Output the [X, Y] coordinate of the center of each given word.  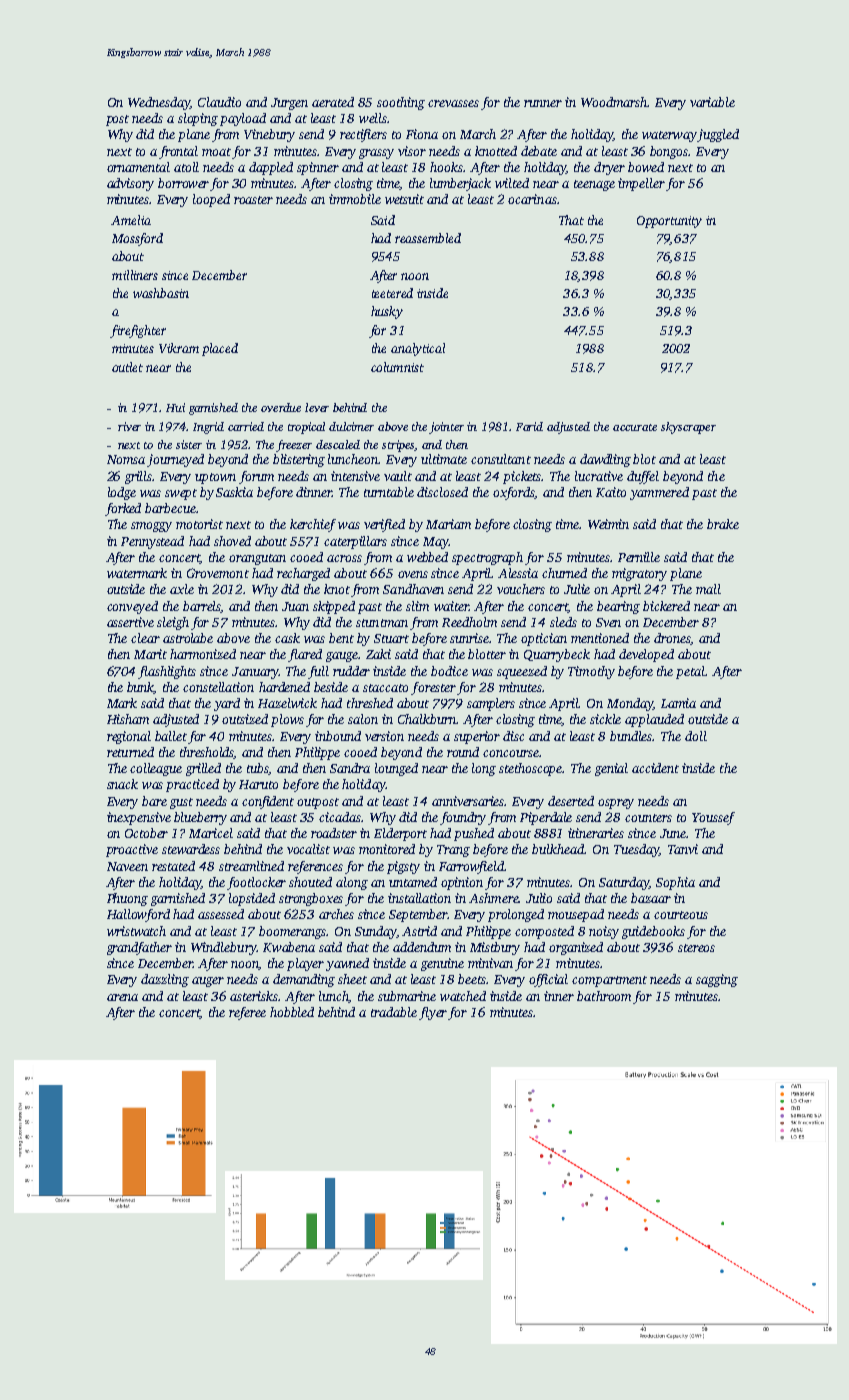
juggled [718, 135]
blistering [299, 460]
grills [138, 477]
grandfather [139, 948]
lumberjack [460, 184]
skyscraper [688, 428]
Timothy [591, 672]
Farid [529, 426]
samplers [491, 704]
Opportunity [669, 222]
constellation [218, 687]
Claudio [219, 102]
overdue [281, 407]
